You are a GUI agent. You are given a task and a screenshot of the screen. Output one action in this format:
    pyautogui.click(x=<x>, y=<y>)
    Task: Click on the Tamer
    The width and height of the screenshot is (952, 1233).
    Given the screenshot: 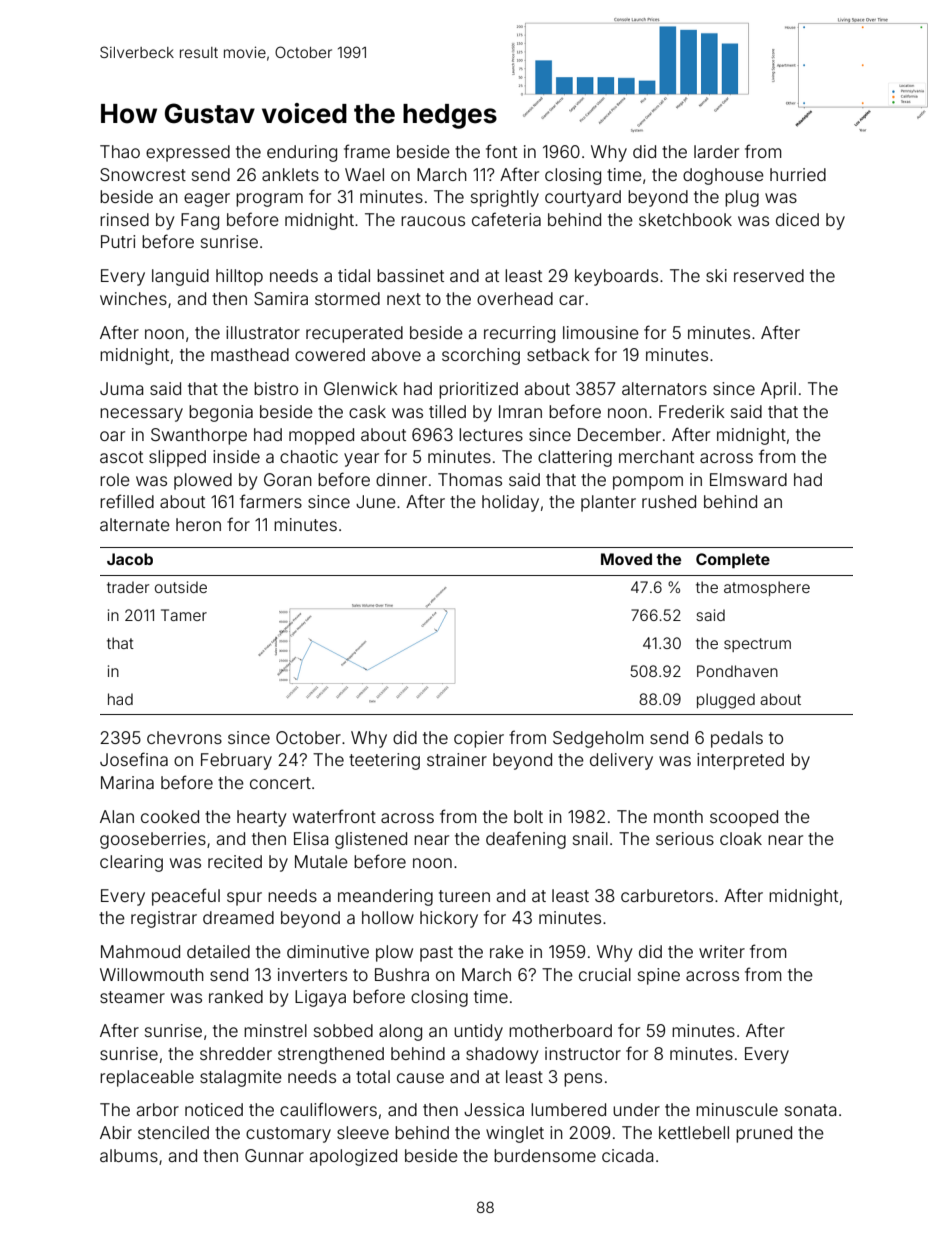 What is the action you would take?
    pyautogui.click(x=184, y=615)
